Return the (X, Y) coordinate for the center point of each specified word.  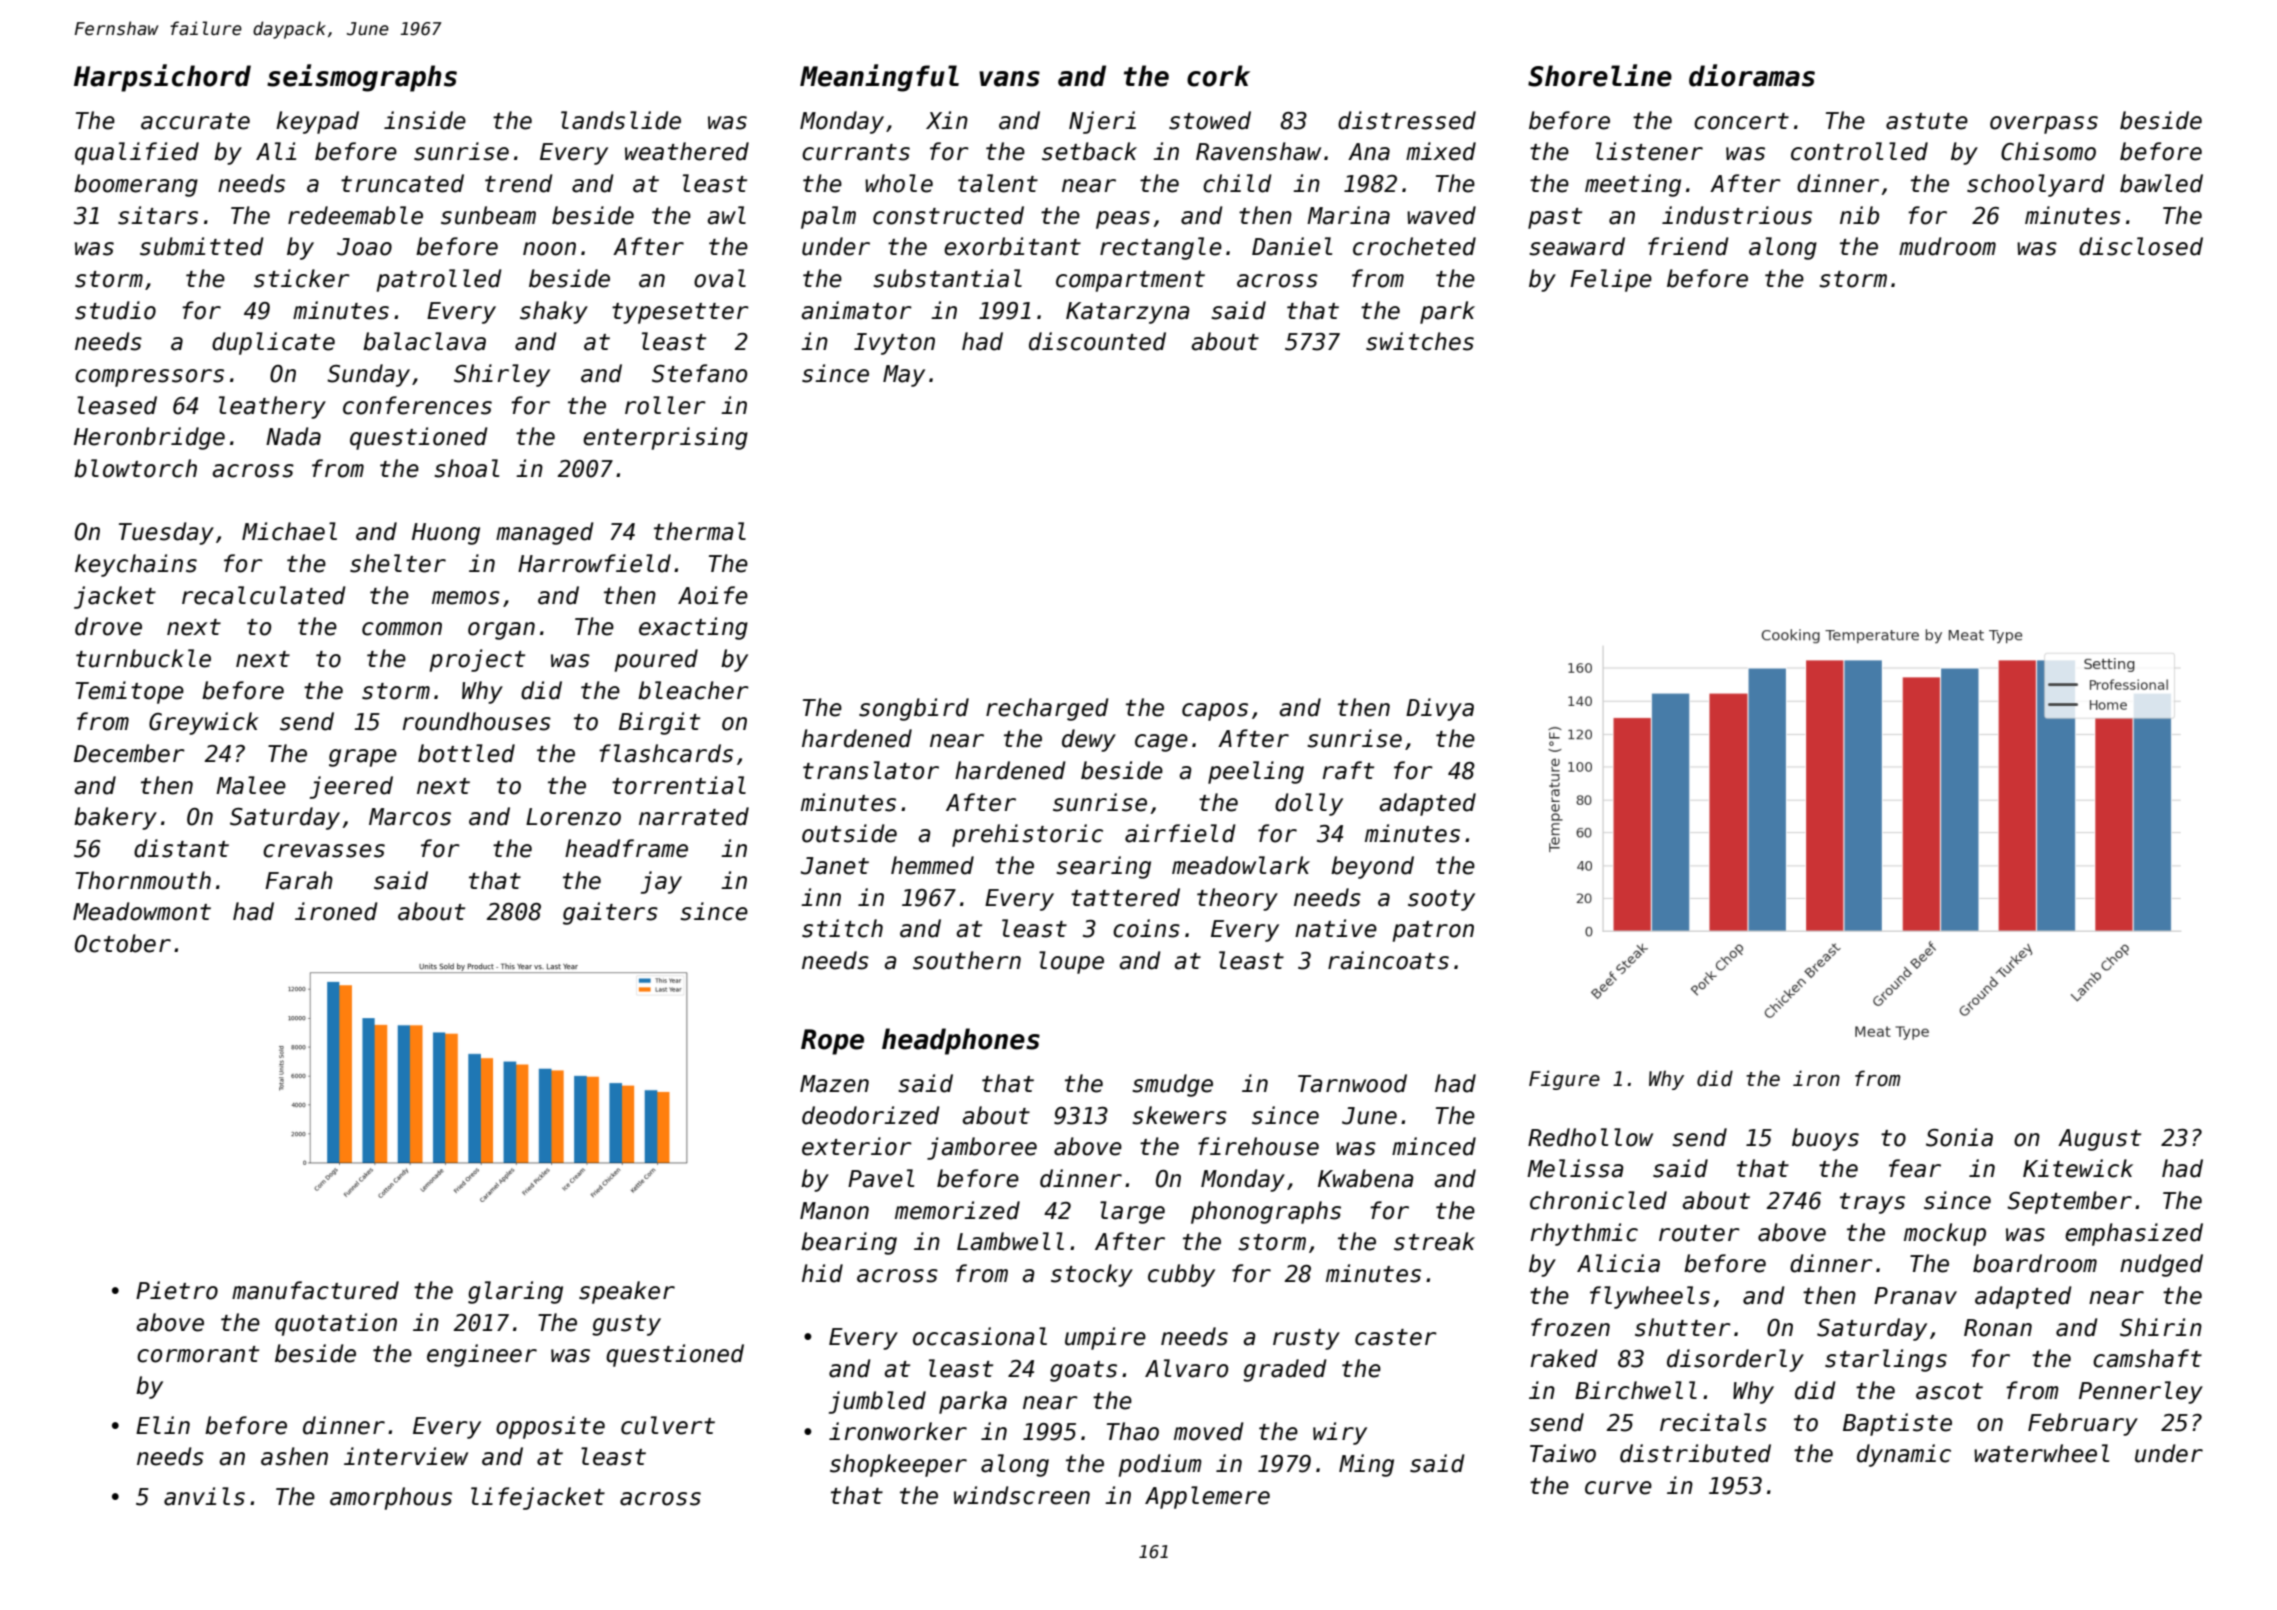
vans (1009, 79)
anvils (204, 1496)
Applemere (1207, 1497)
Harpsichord (162, 78)
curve (1618, 1488)
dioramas (1752, 75)
